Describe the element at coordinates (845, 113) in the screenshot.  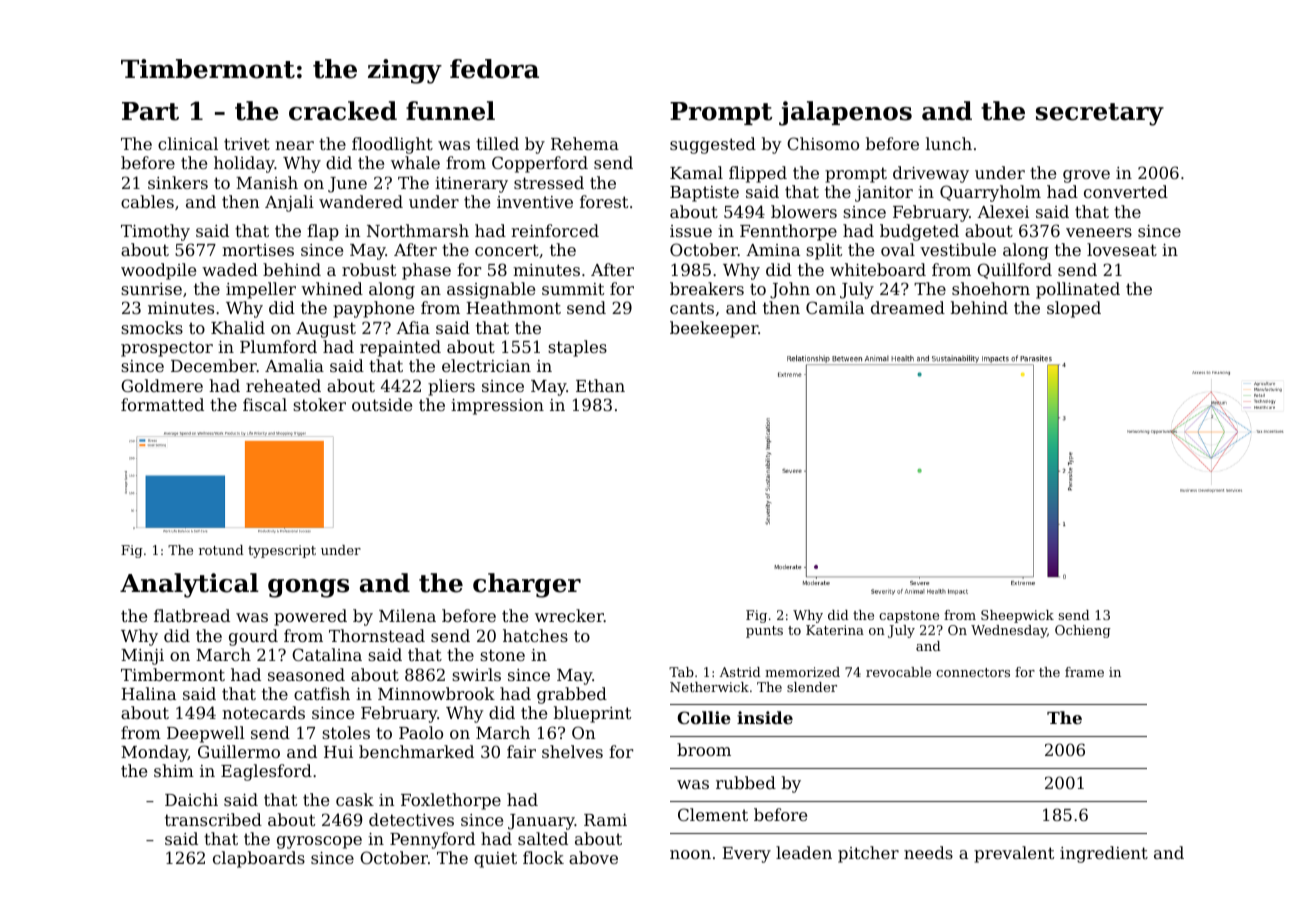
I see `jalapenos` at that location.
